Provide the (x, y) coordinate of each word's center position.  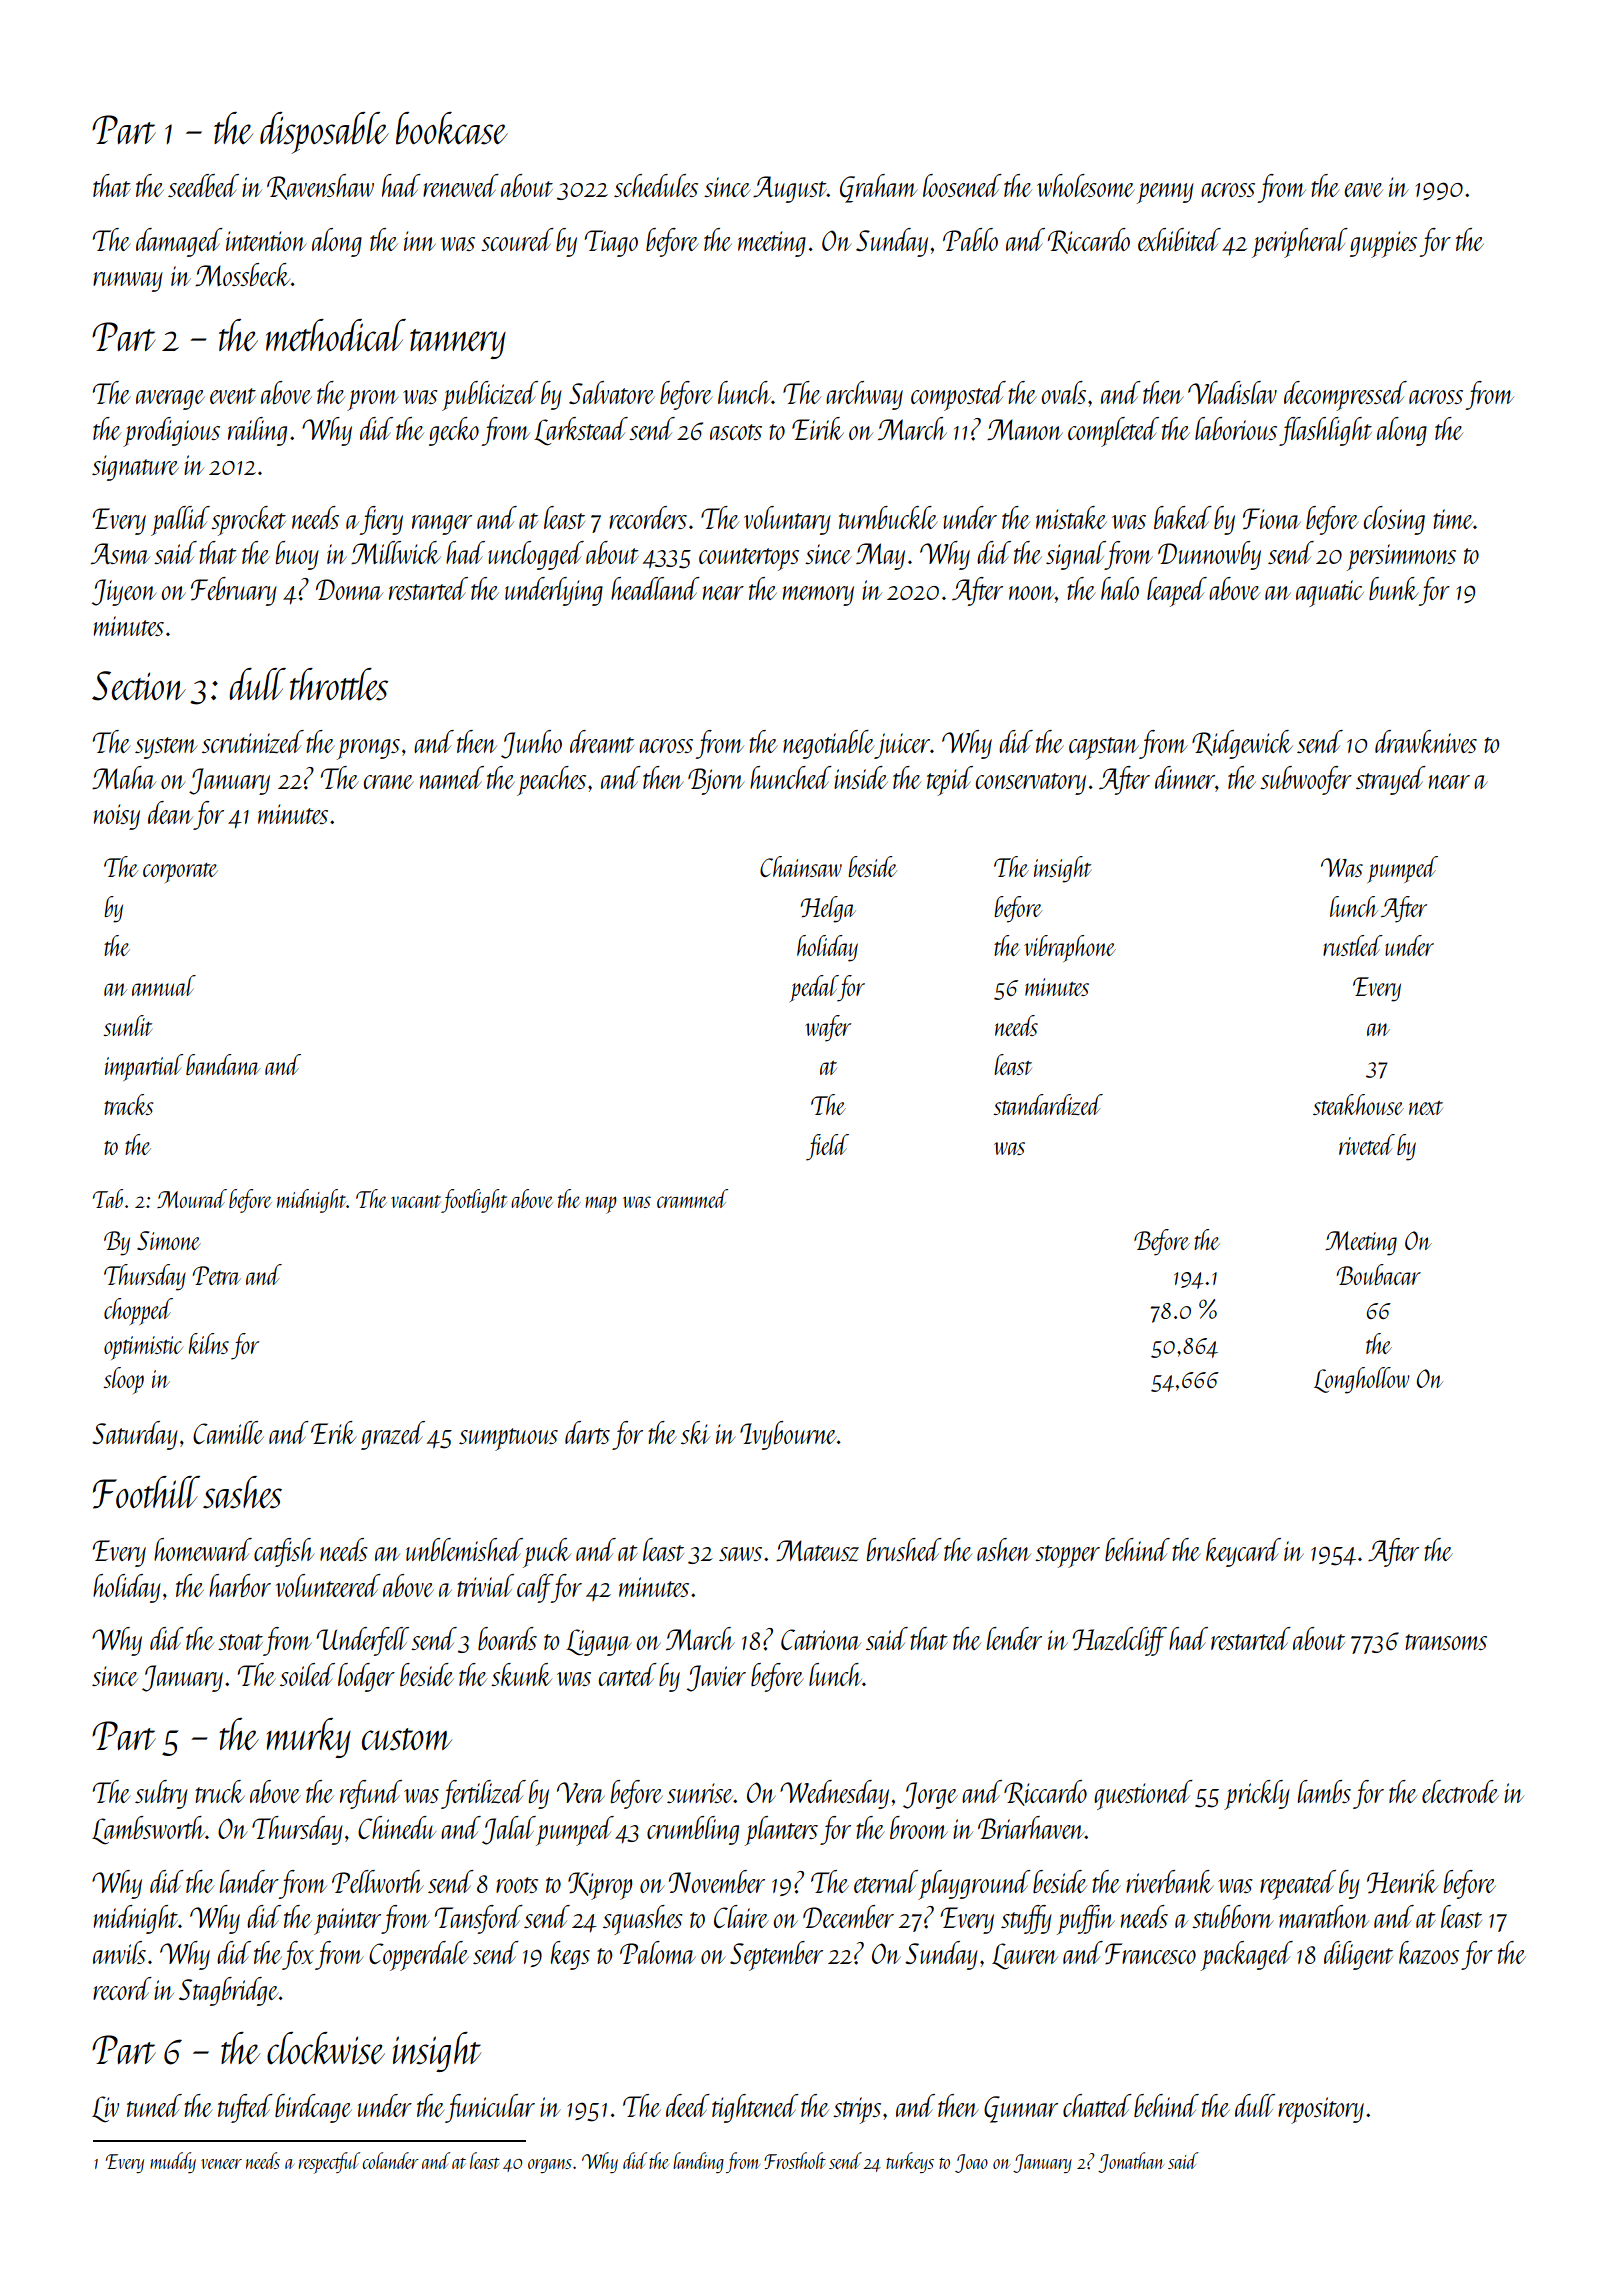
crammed (692, 1198)
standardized (1048, 1105)
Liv (105, 2109)
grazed (393, 1435)
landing (698, 2162)
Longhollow (1362, 1380)
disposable (324, 133)
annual (164, 985)
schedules (656, 185)
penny (1165, 193)
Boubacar (1378, 1274)
